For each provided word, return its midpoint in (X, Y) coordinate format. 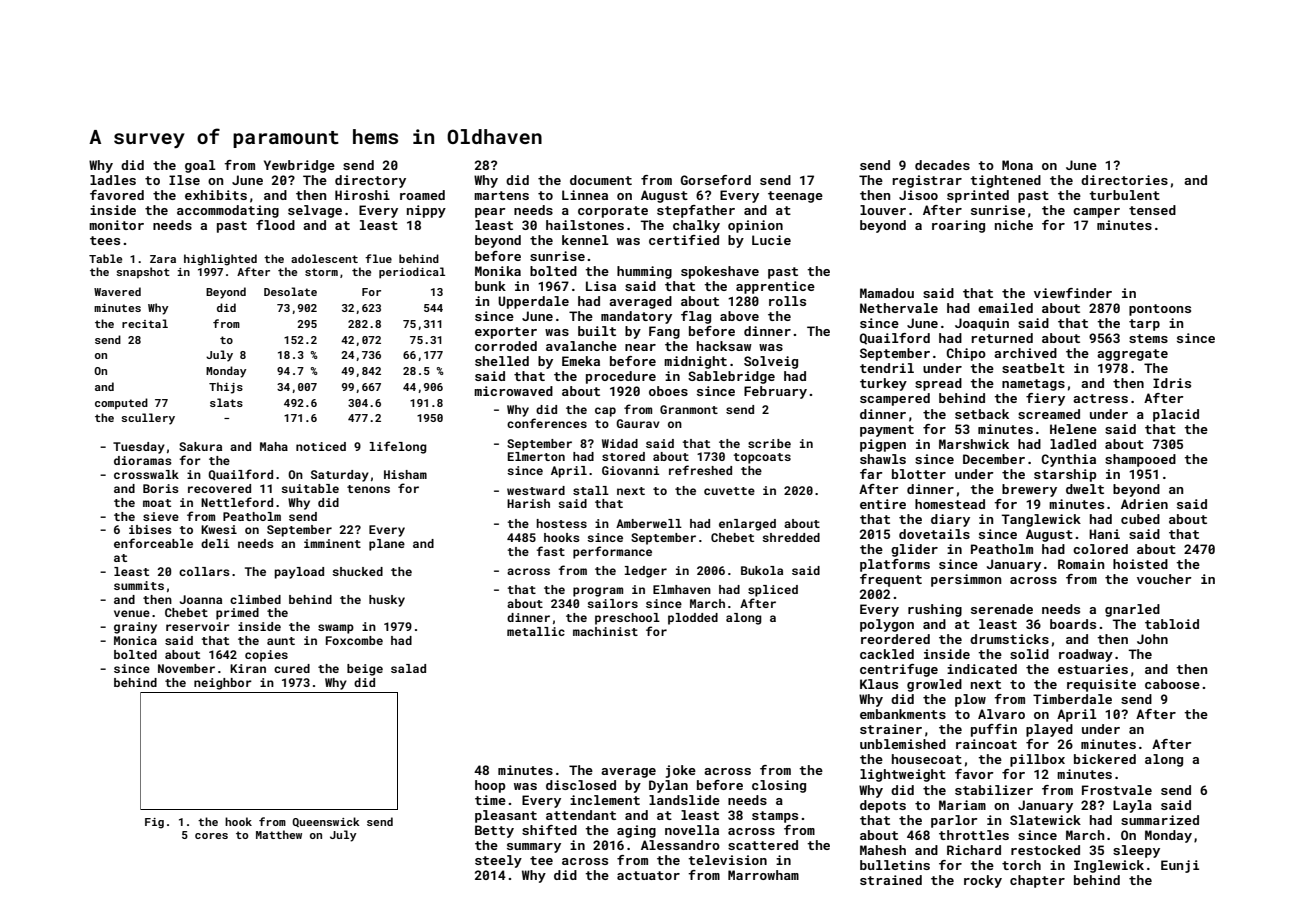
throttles (974, 835)
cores (211, 836)
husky (387, 601)
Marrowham (763, 875)
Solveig (771, 362)
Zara (163, 259)
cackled (887, 654)
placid (1176, 415)
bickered (1105, 759)
